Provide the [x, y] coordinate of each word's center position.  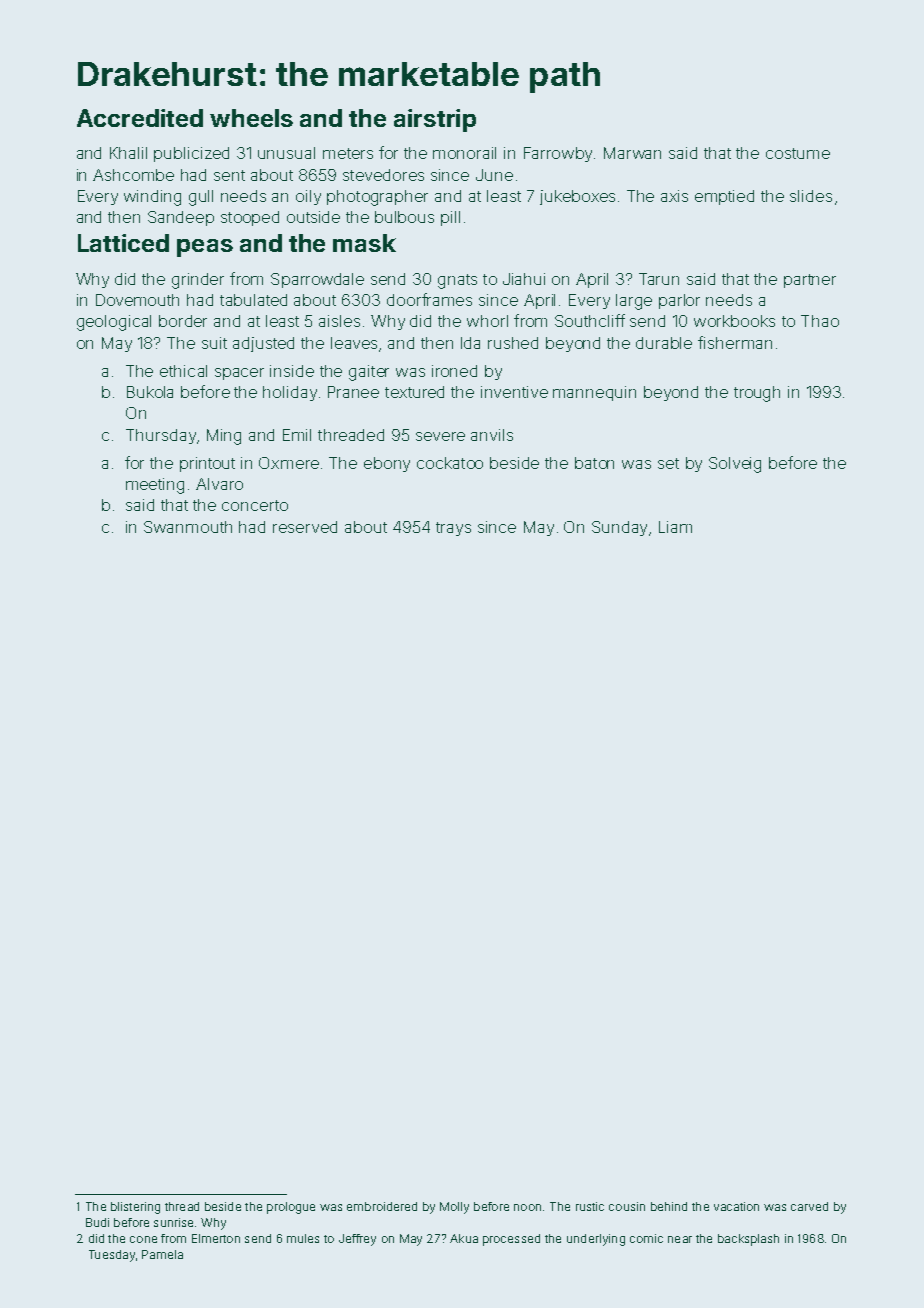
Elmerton [216, 1238]
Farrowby [558, 154]
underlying [596, 1240]
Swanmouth [188, 527]
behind [669, 1206]
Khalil [128, 153]
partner [810, 281]
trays [453, 529]
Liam [675, 527]
